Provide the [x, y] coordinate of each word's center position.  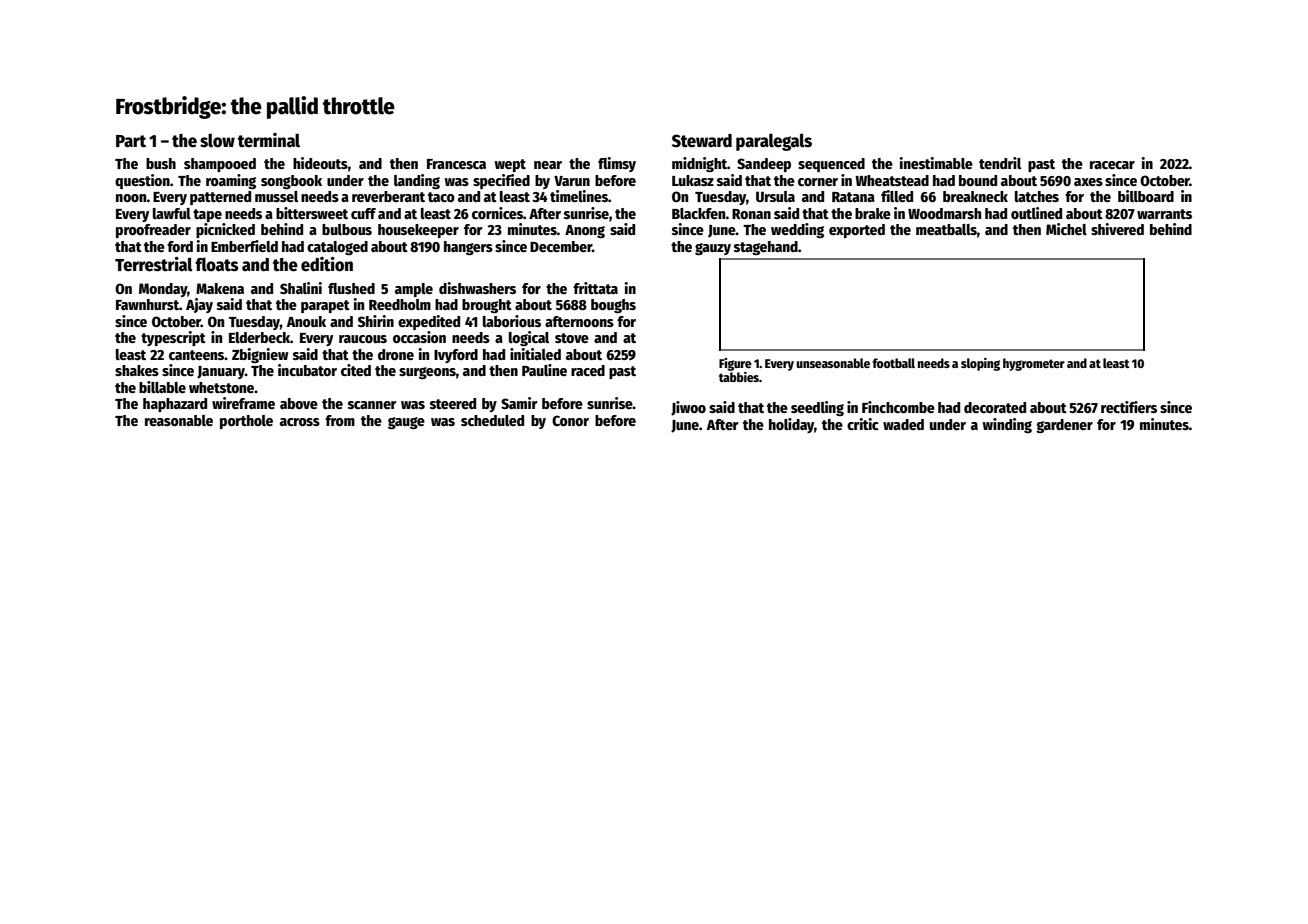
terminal [269, 140]
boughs [613, 306]
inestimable [936, 163]
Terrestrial [154, 264]
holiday [791, 425]
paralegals [774, 142]
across [300, 422]
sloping [980, 364]
